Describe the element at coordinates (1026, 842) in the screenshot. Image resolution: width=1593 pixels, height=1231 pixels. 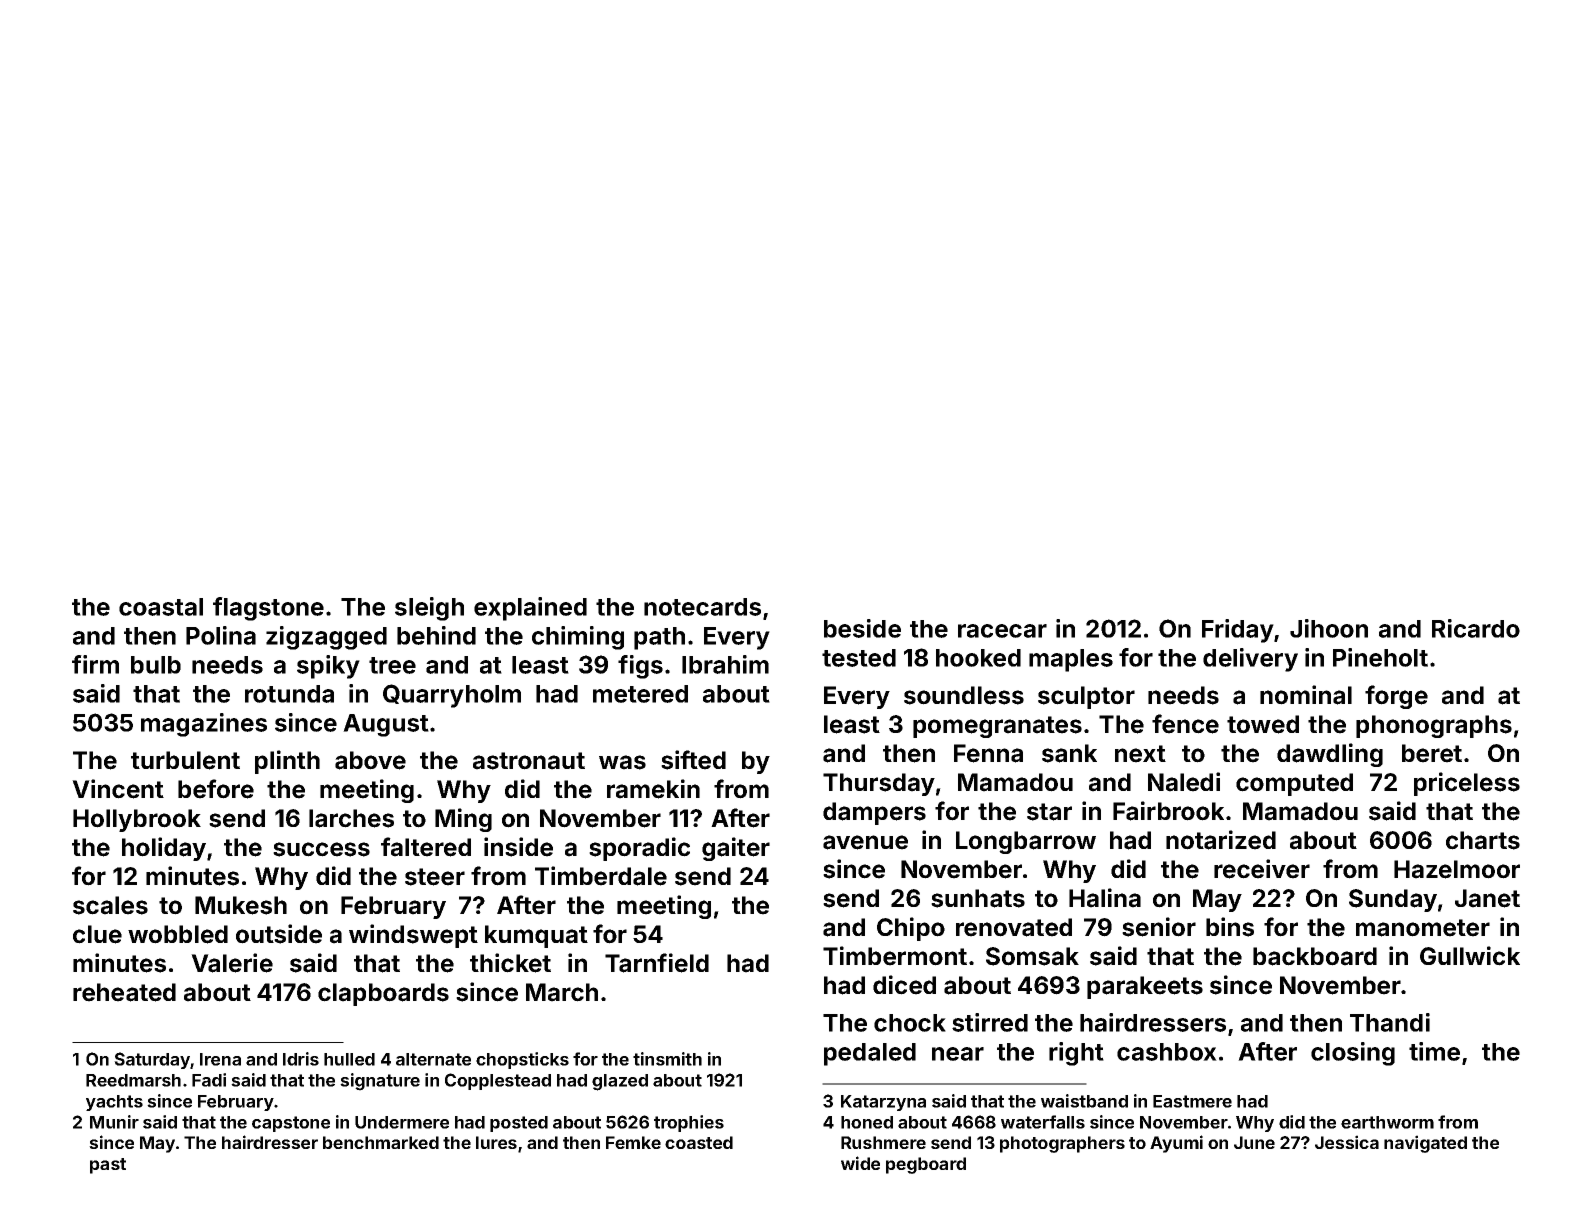
I see `Longbarrow` at that location.
